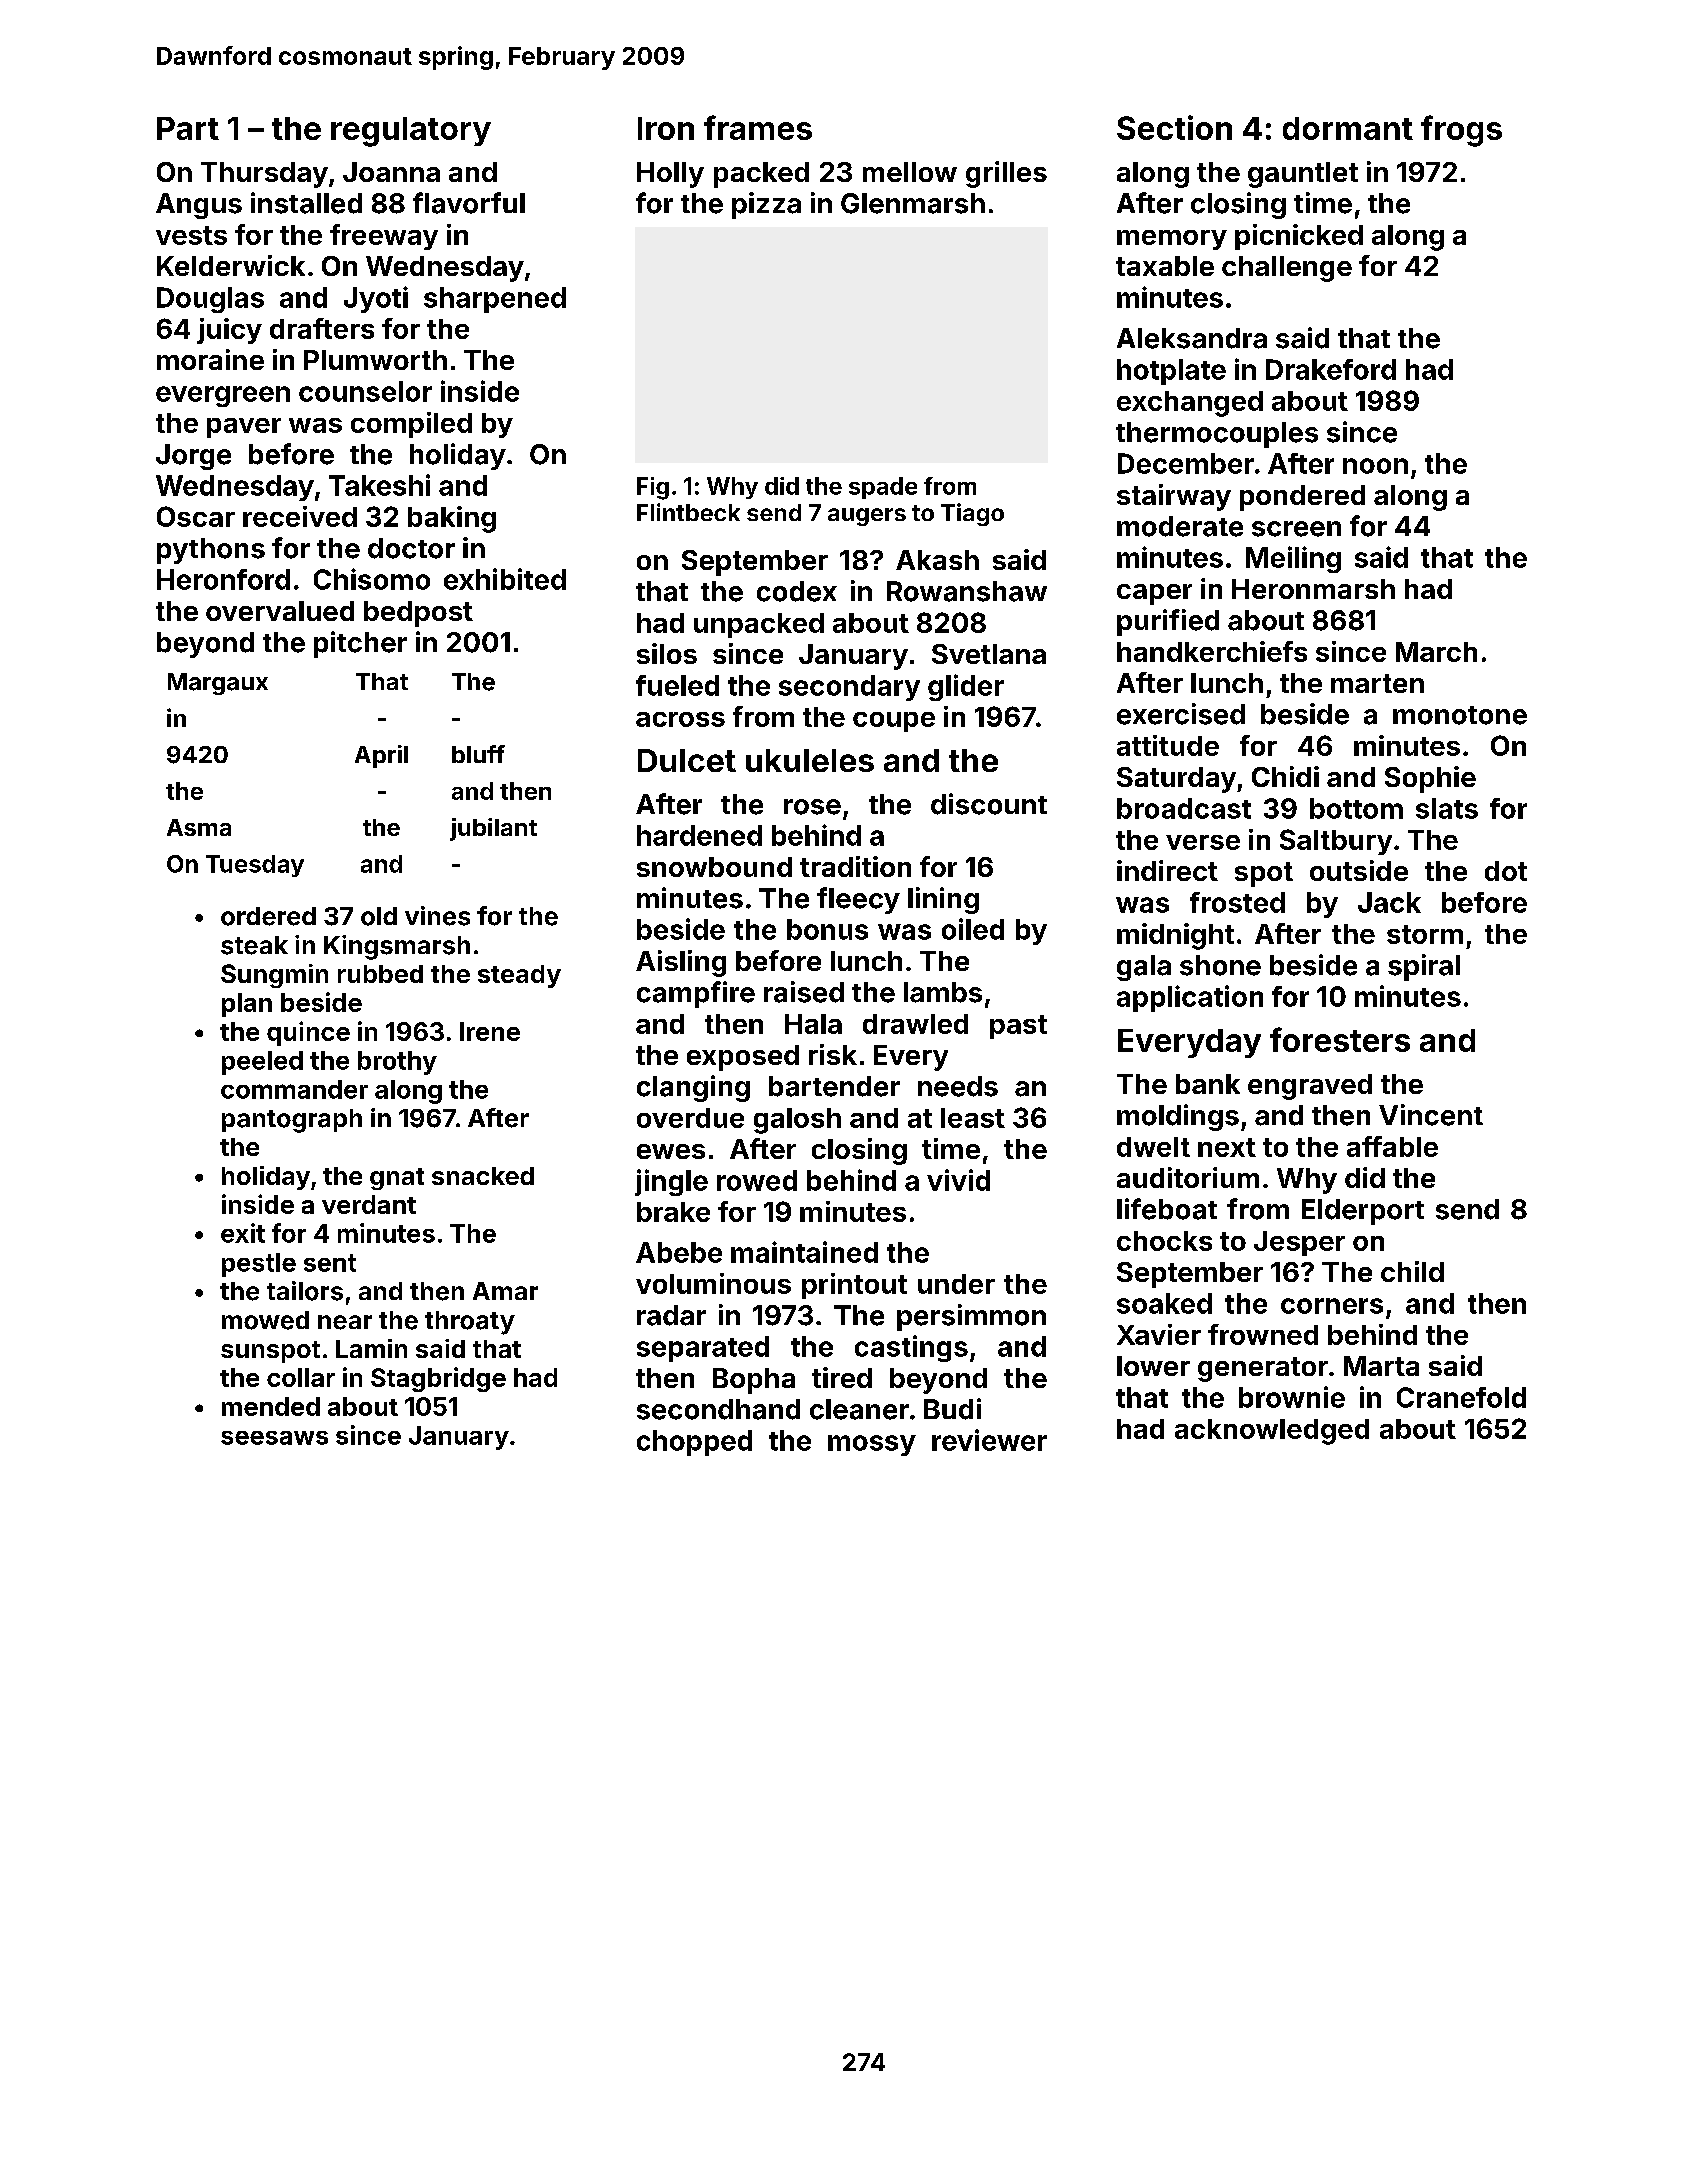  Describe the element at coordinates (758, 127) in the screenshot. I see `frames` at that location.
